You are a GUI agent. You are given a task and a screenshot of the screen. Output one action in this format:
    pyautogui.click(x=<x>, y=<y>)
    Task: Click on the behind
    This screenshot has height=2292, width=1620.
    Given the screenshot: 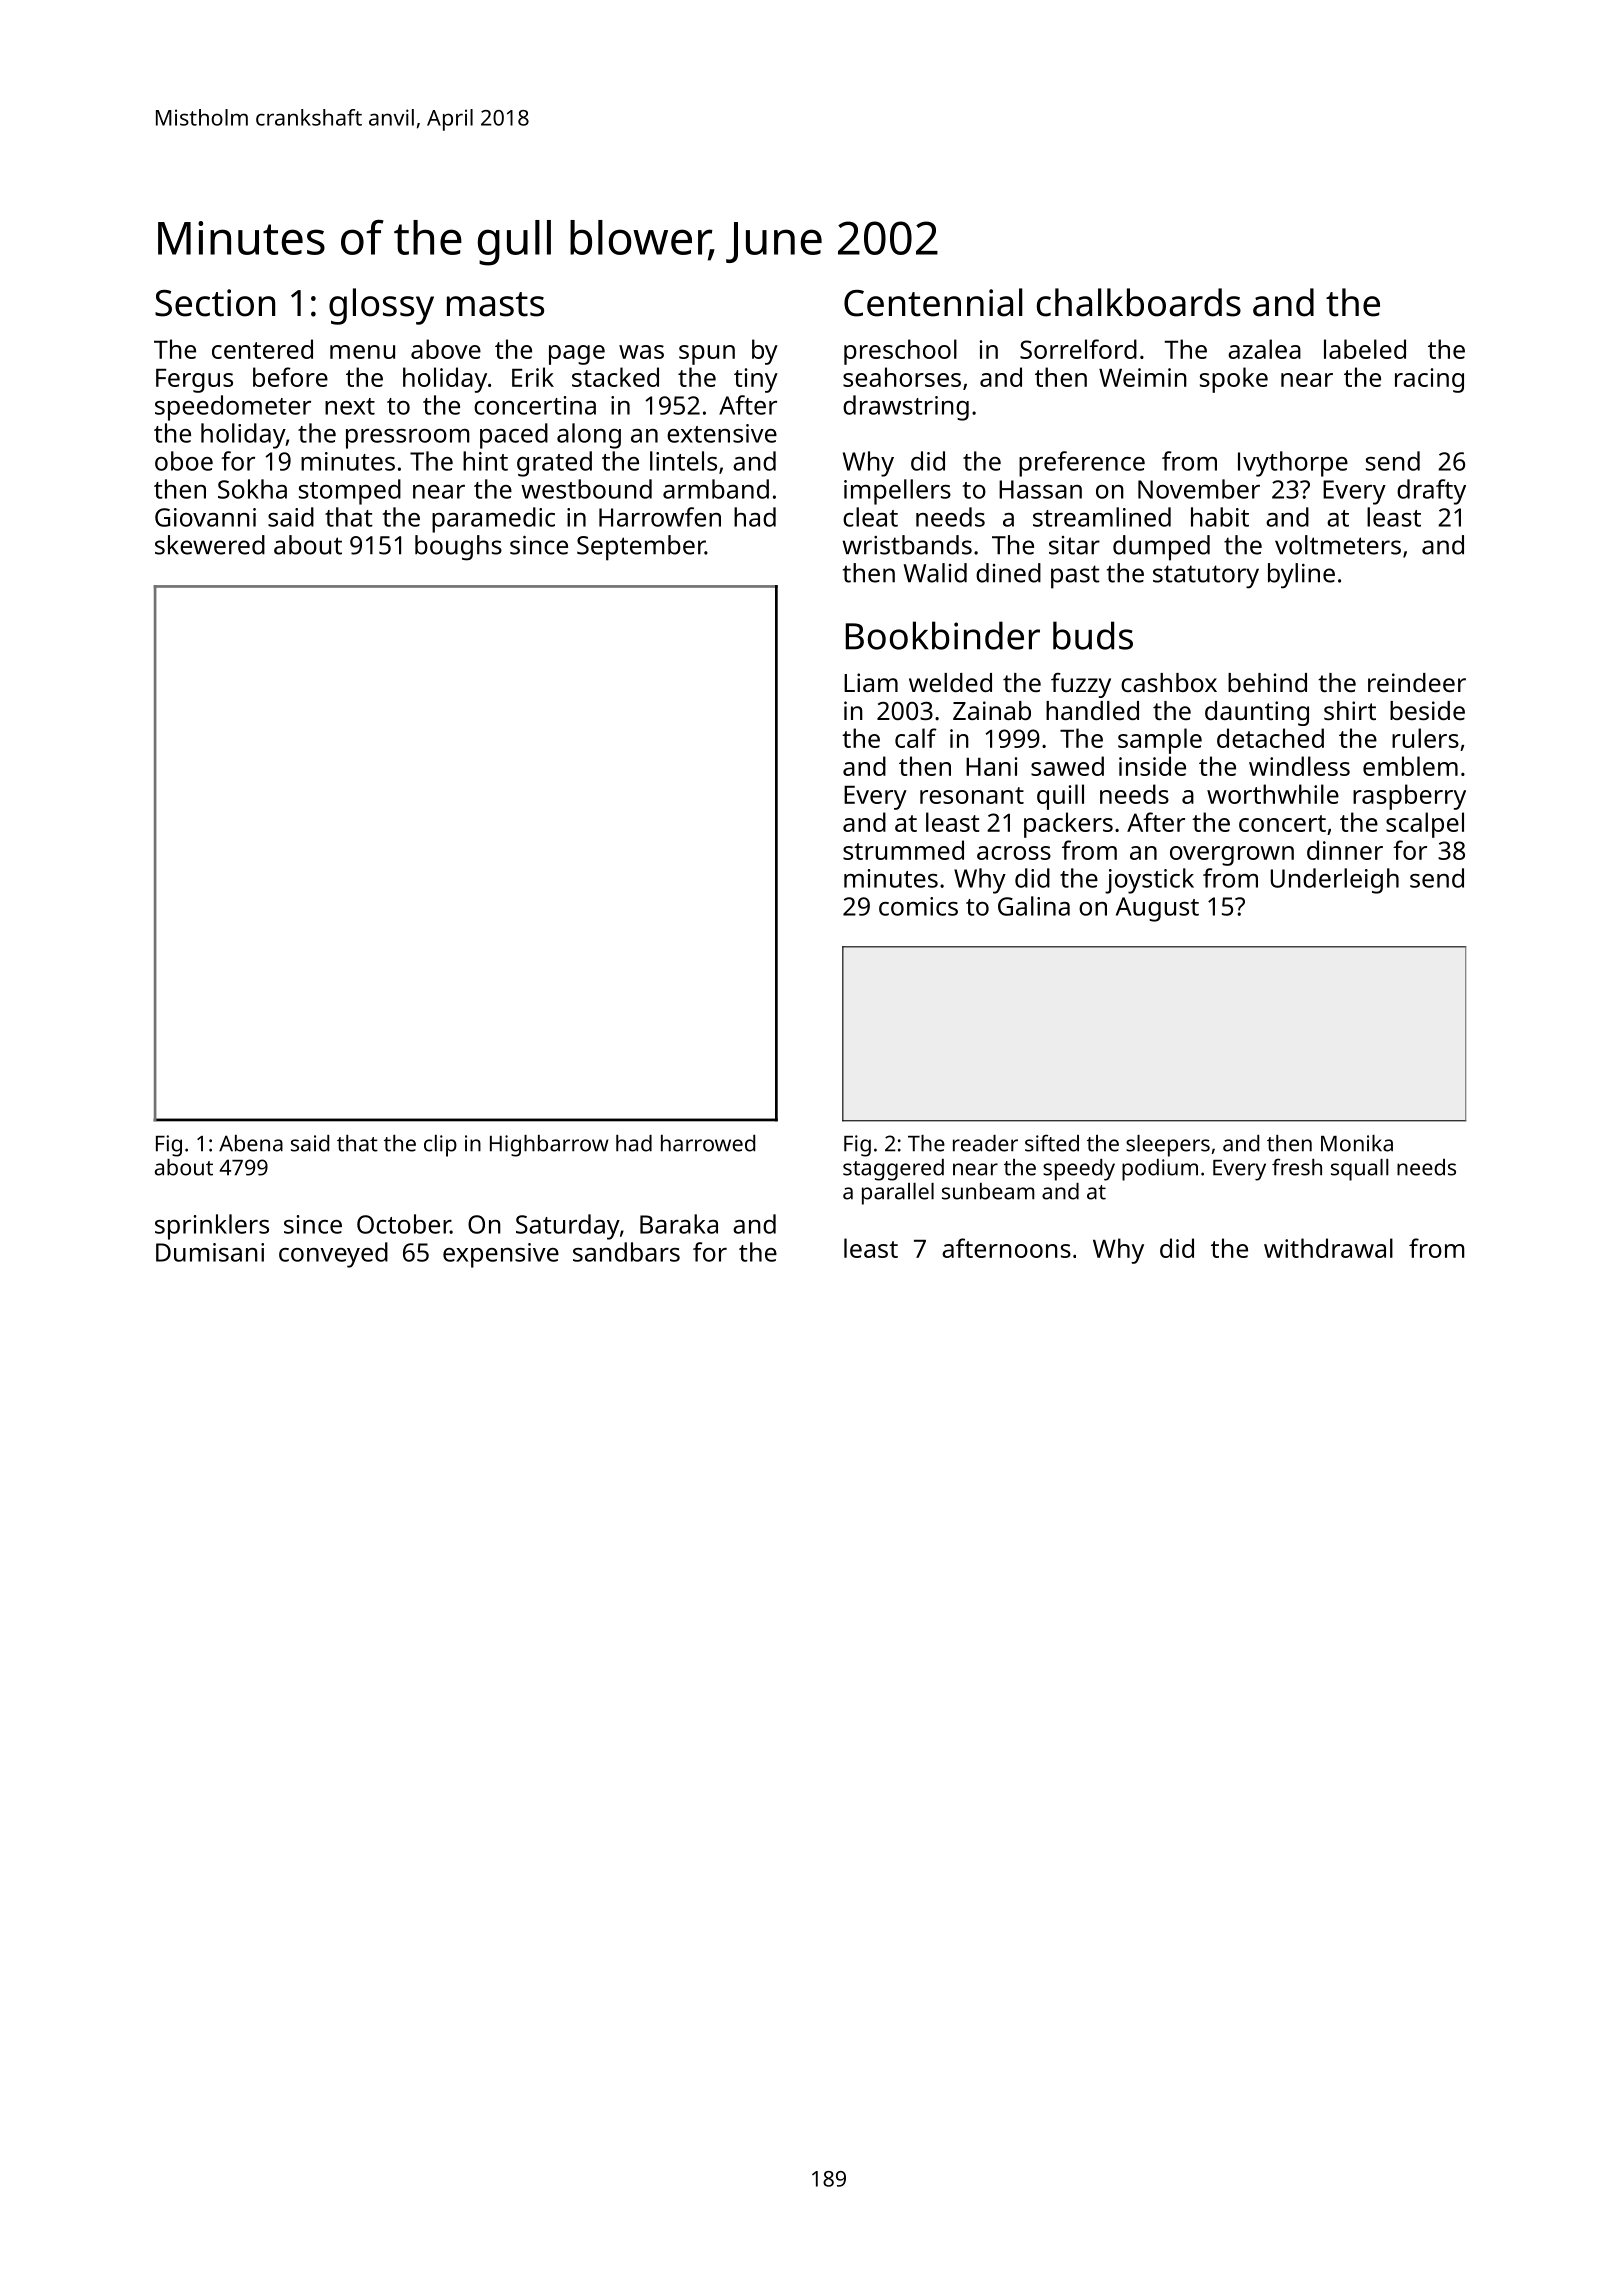 What is the action you would take?
    pyautogui.click(x=1267, y=682)
